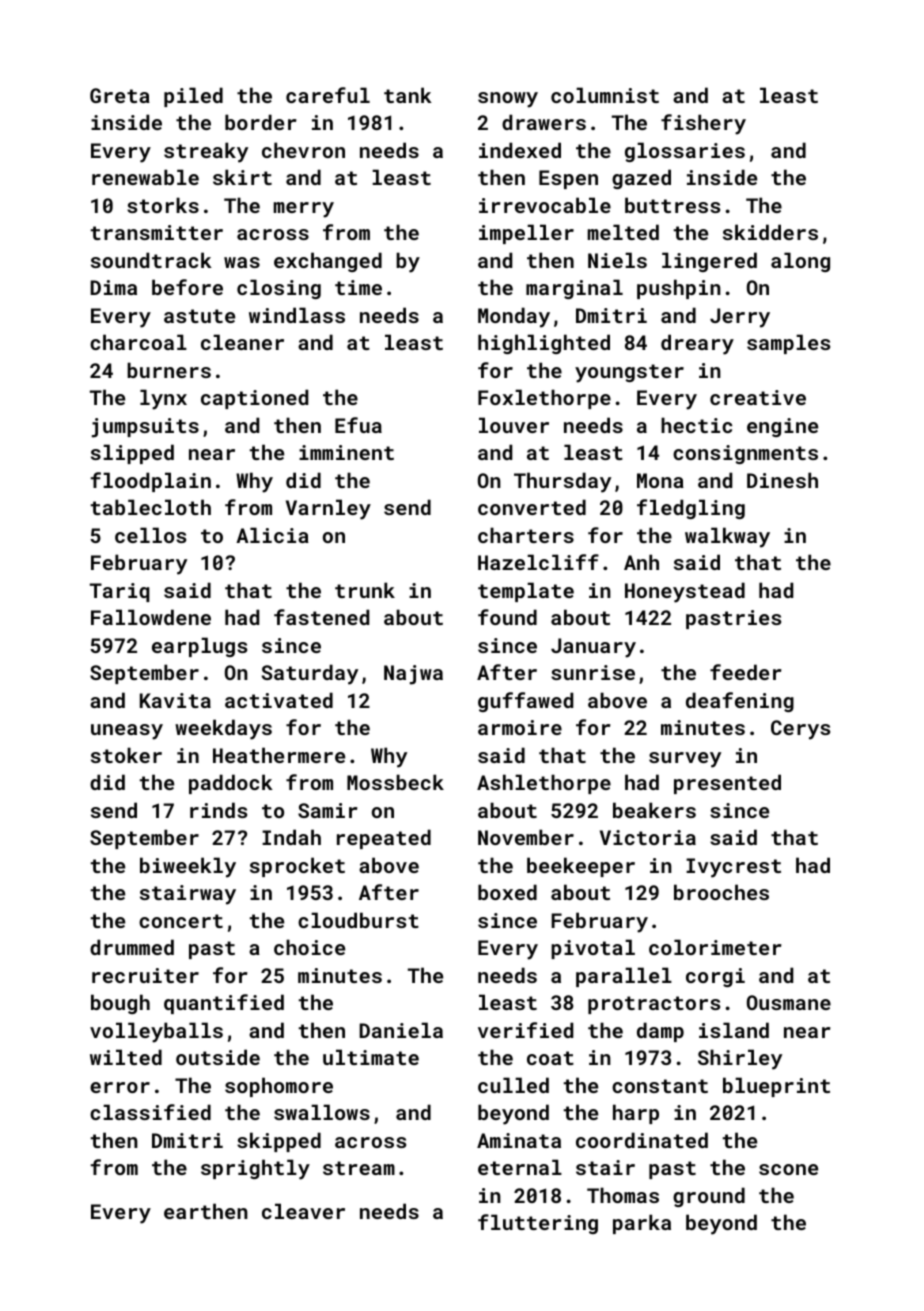  What do you see at coordinates (538, 1224) in the screenshot?
I see `fluttering` at bounding box center [538, 1224].
